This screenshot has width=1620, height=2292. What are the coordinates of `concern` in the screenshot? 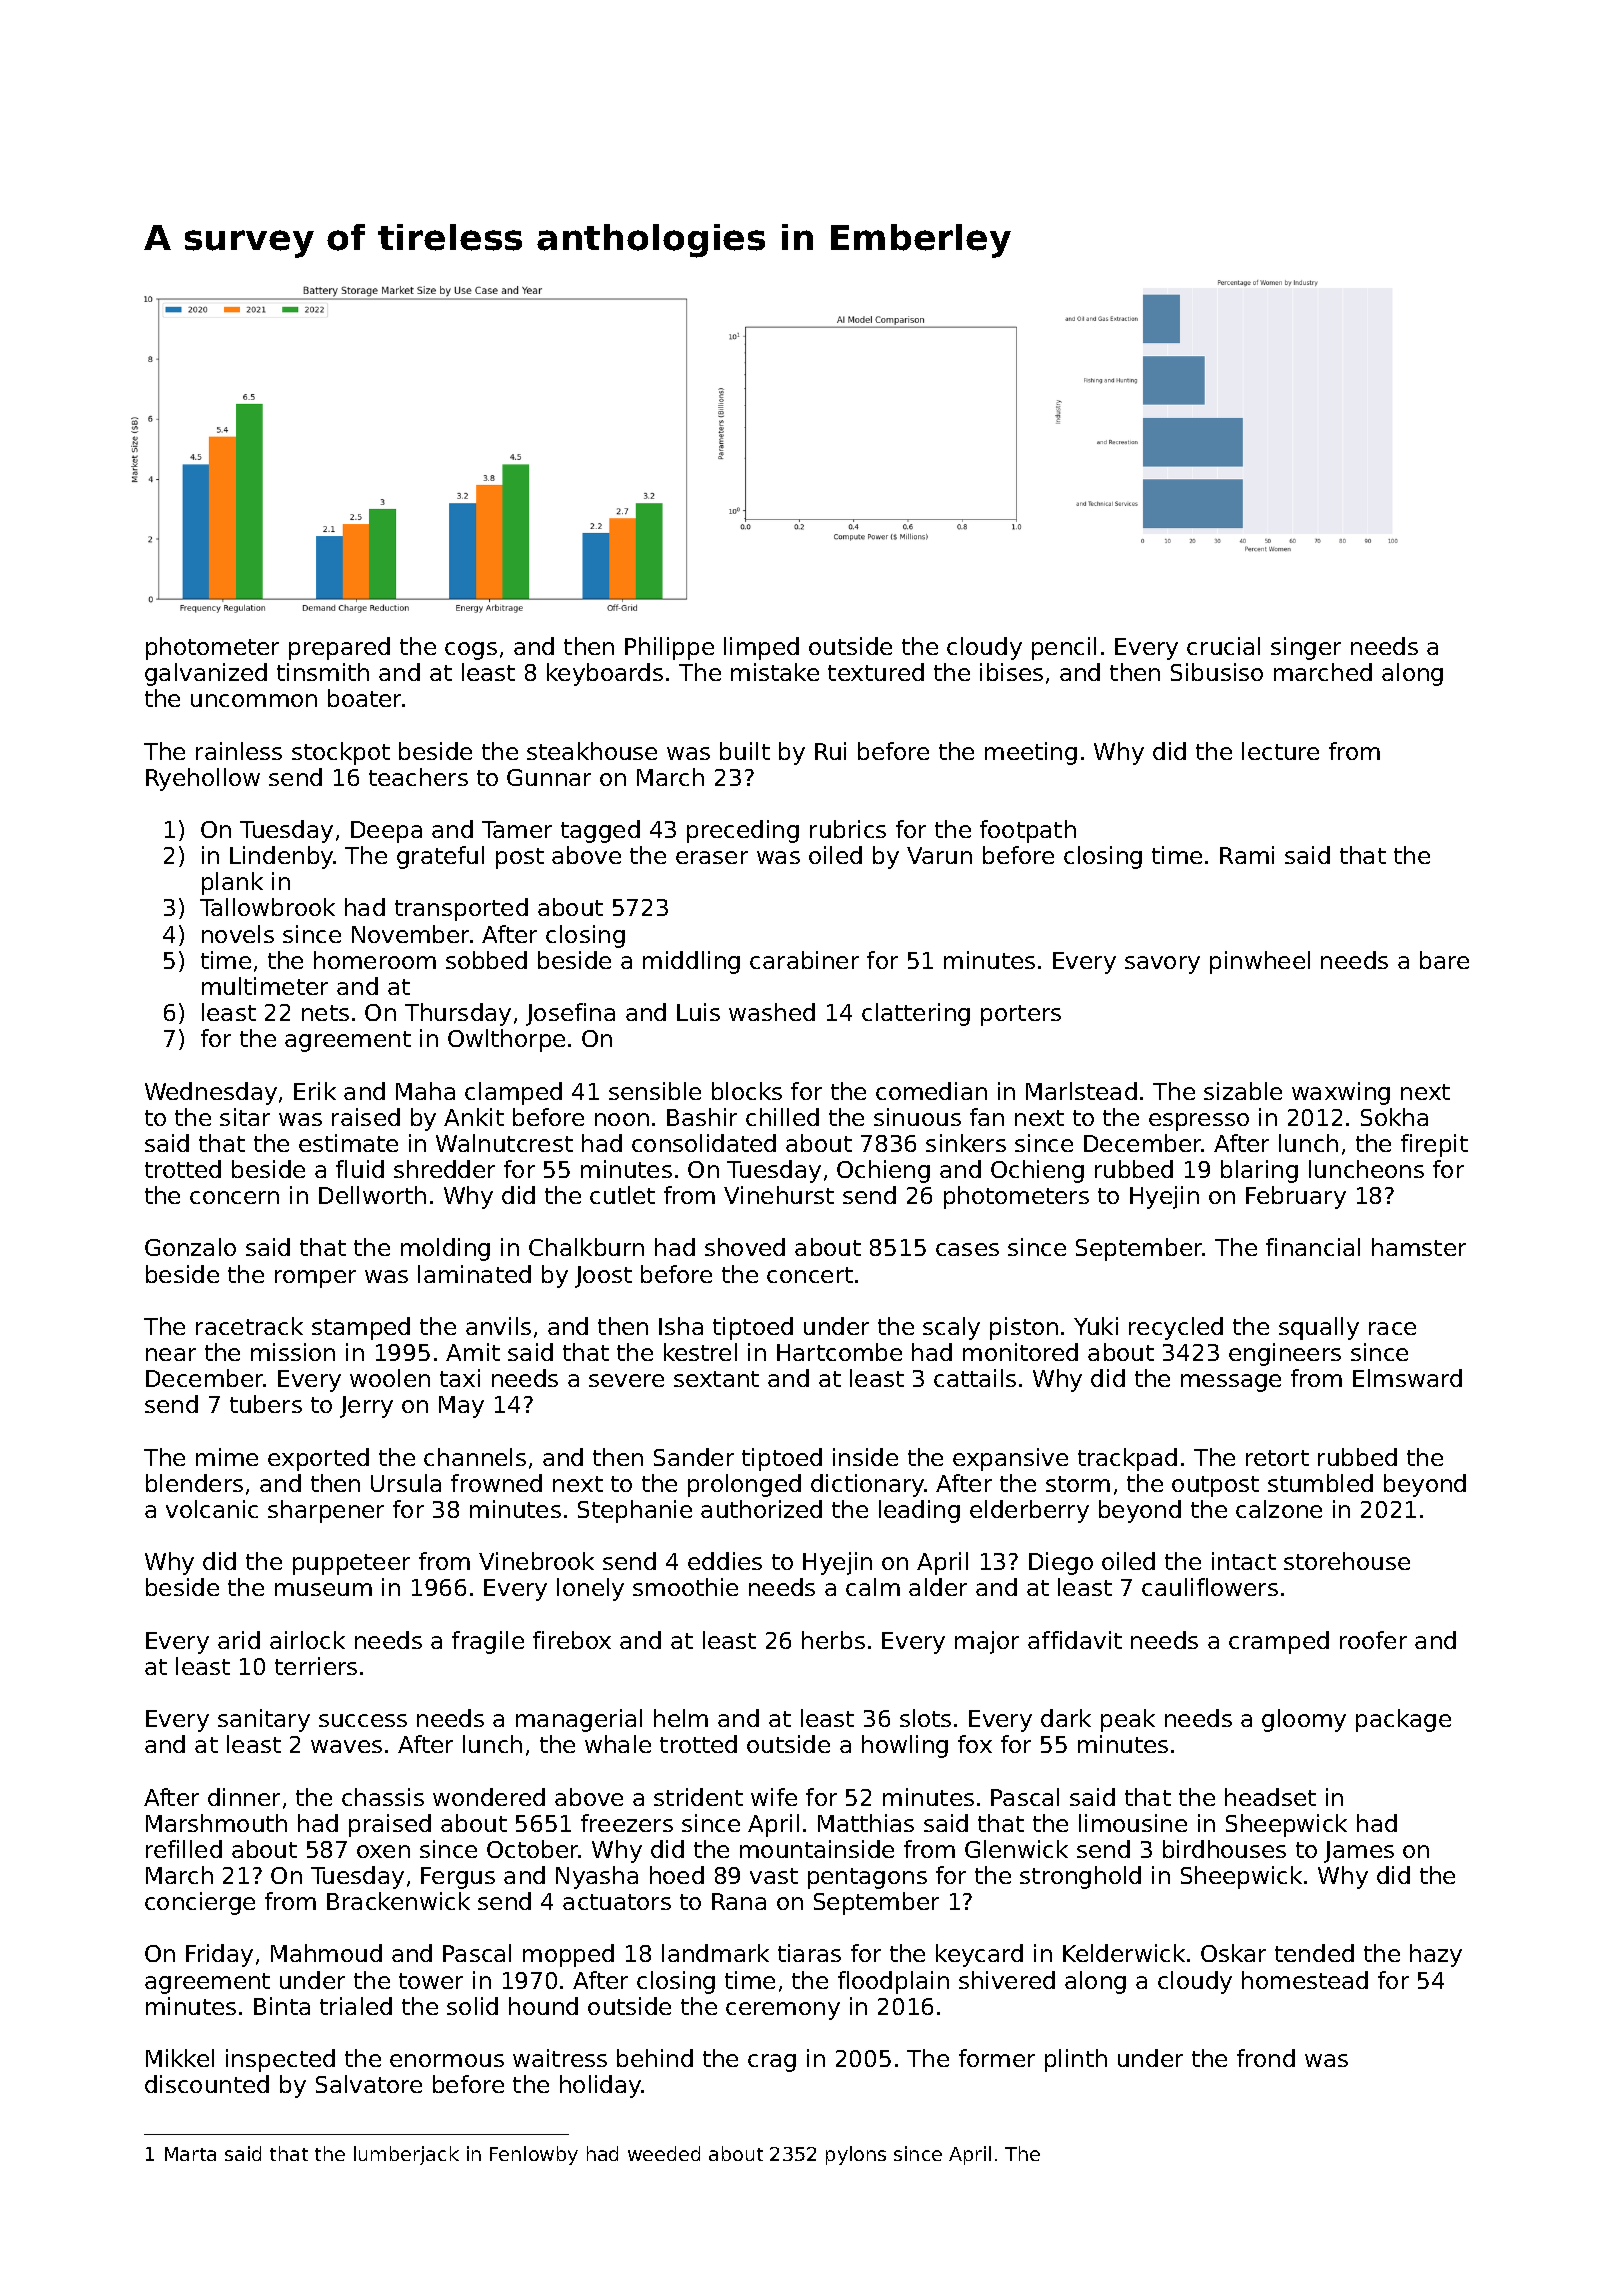 It's located at (234, 1197).
